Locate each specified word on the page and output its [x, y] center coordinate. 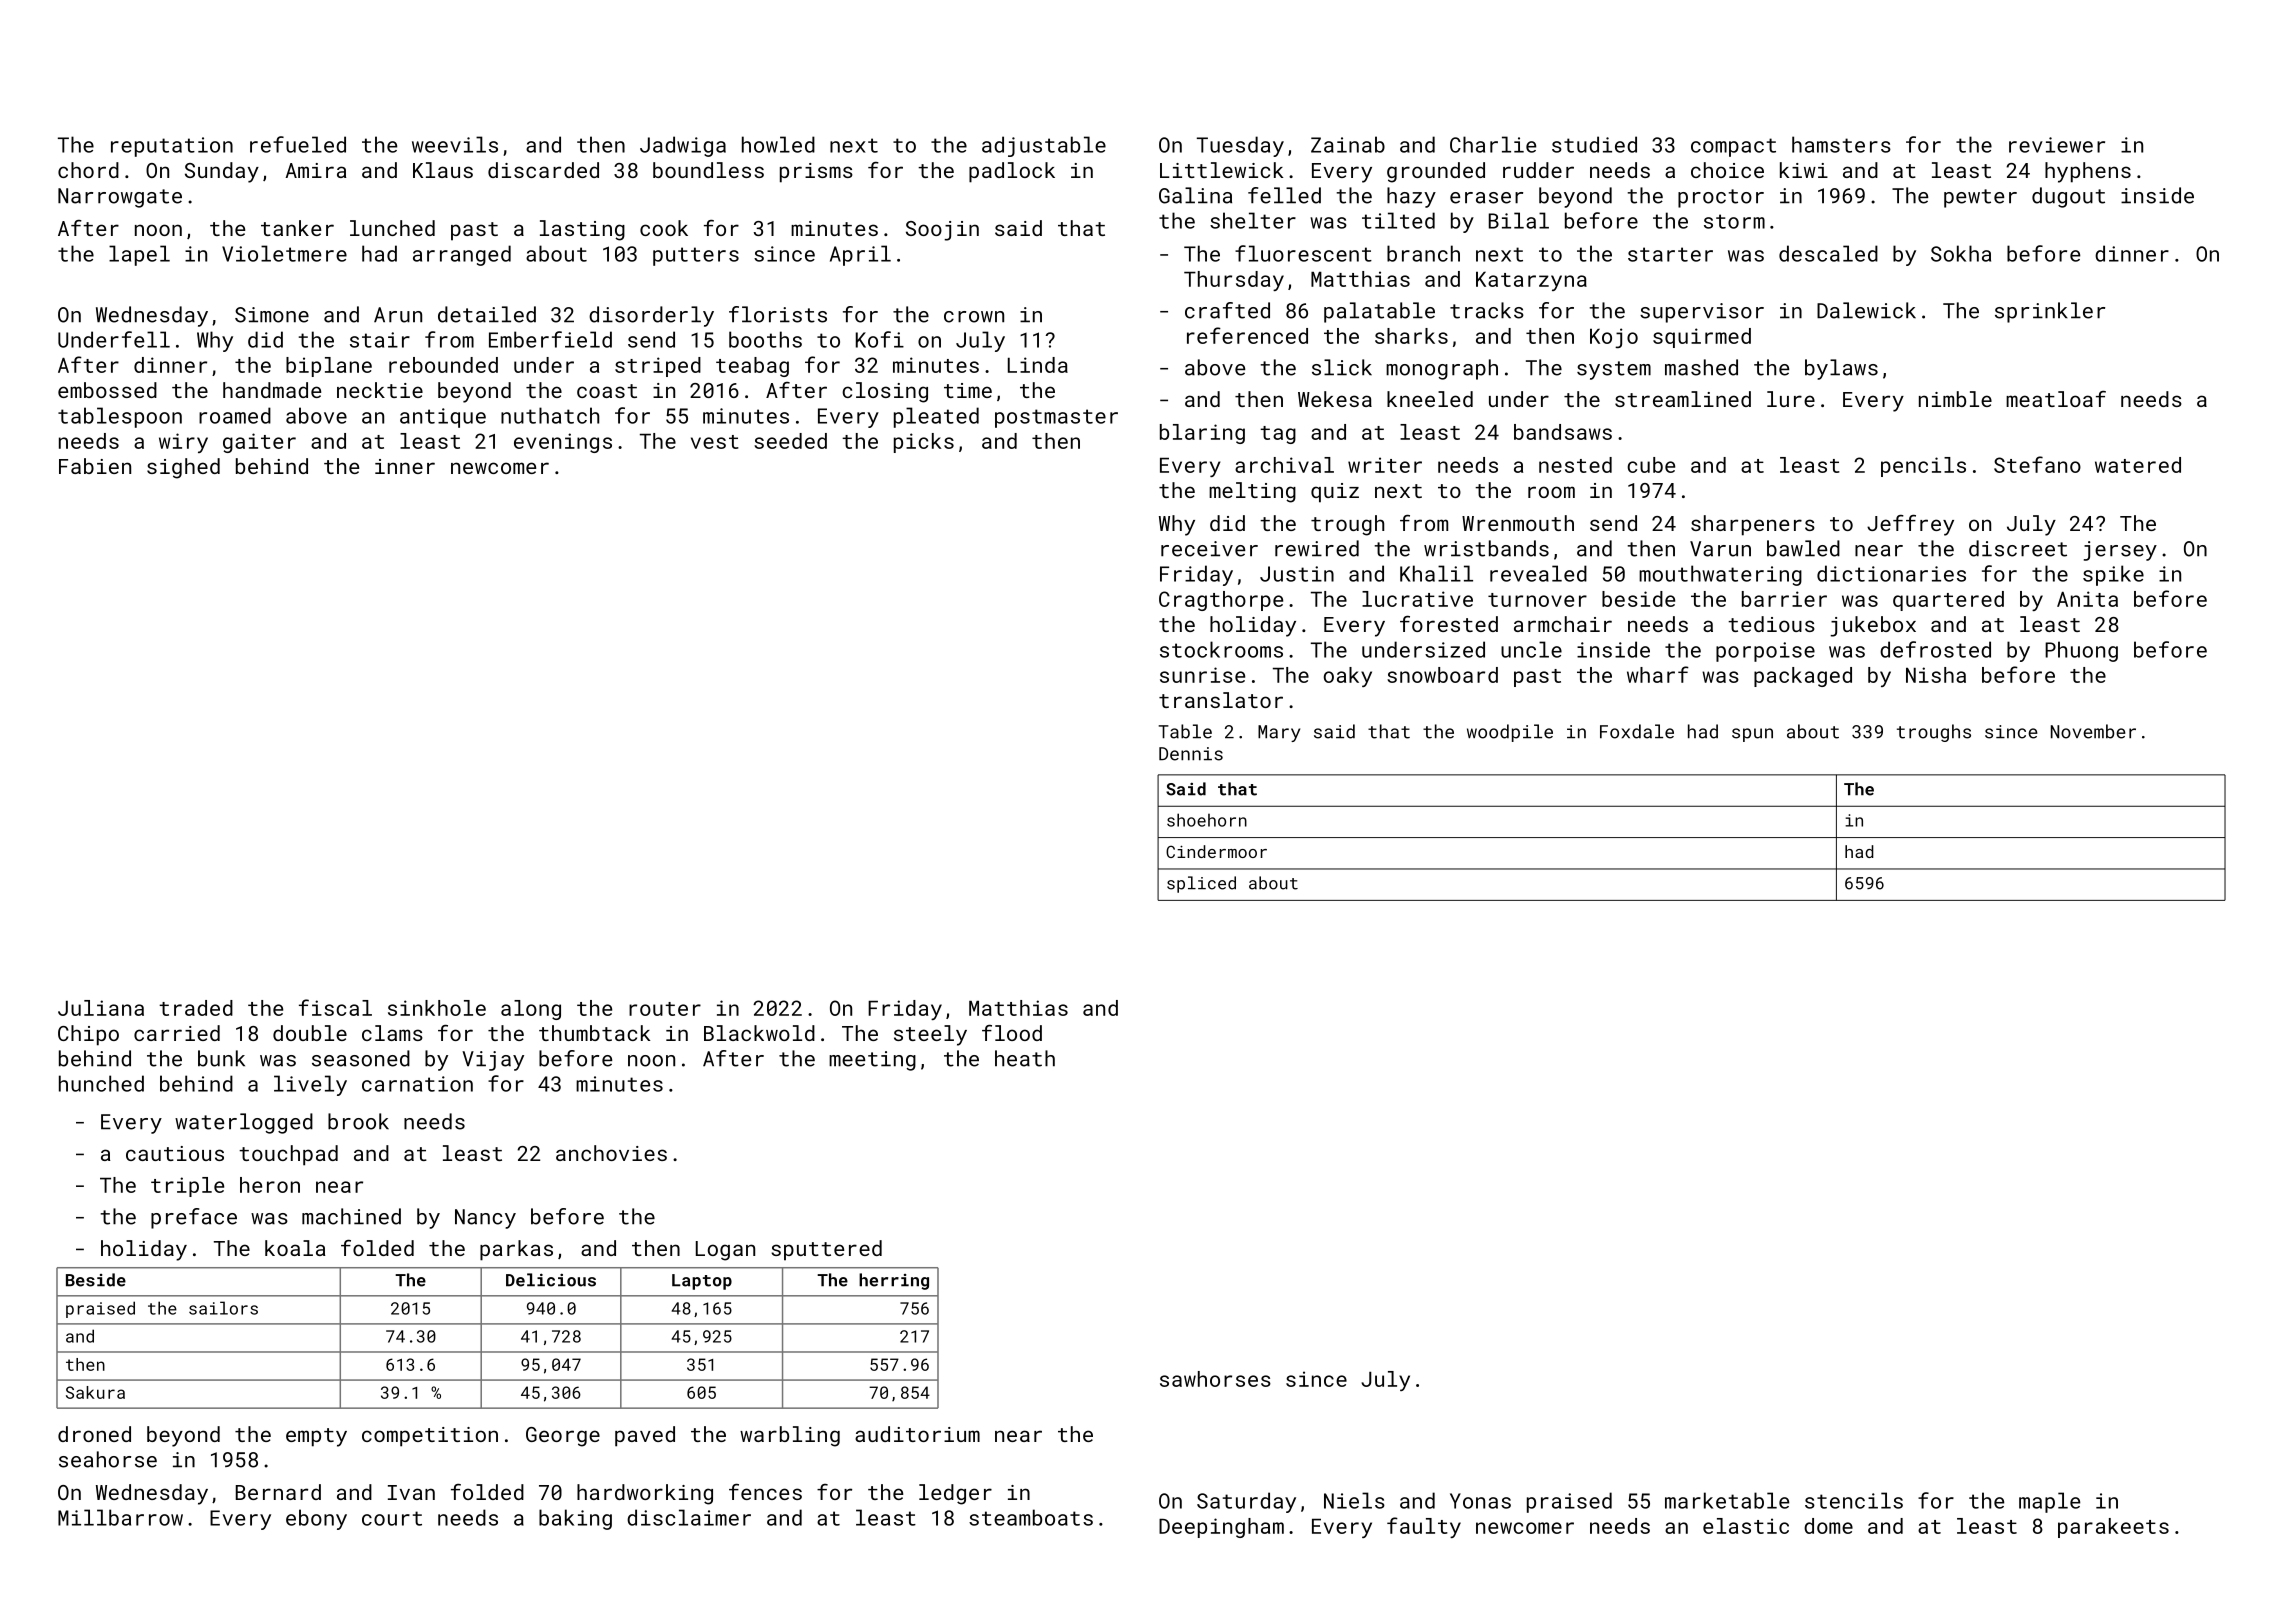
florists [778, 314]
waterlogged [244, 1123]
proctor [1721, 198]
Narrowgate [120, 198]
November [2093, 731]
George [563, 1437]
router [665, 1009]
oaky [1348, 677]
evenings [563, 443]
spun [1752, 735]
